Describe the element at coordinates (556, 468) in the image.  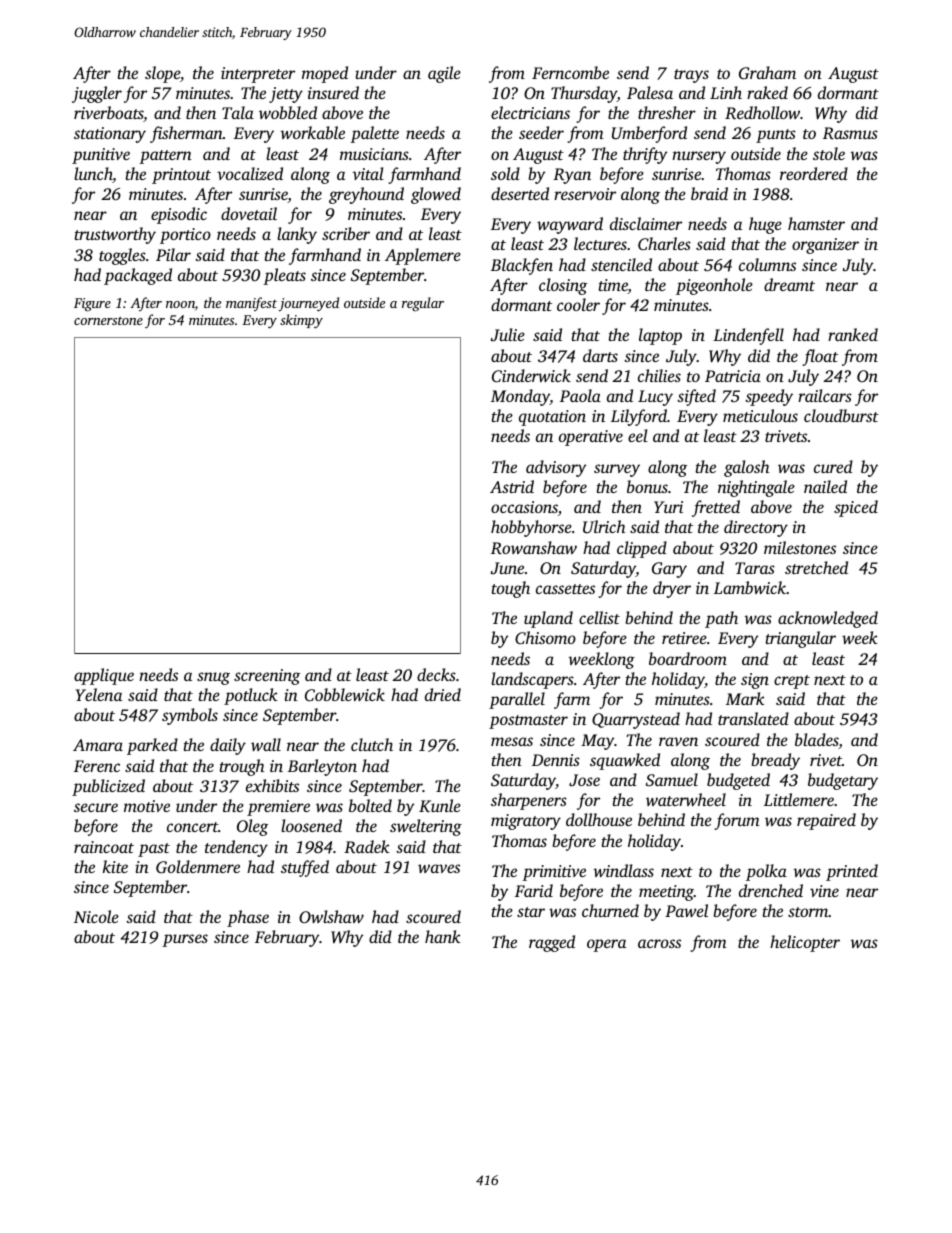
I see `advisory` at that location.
